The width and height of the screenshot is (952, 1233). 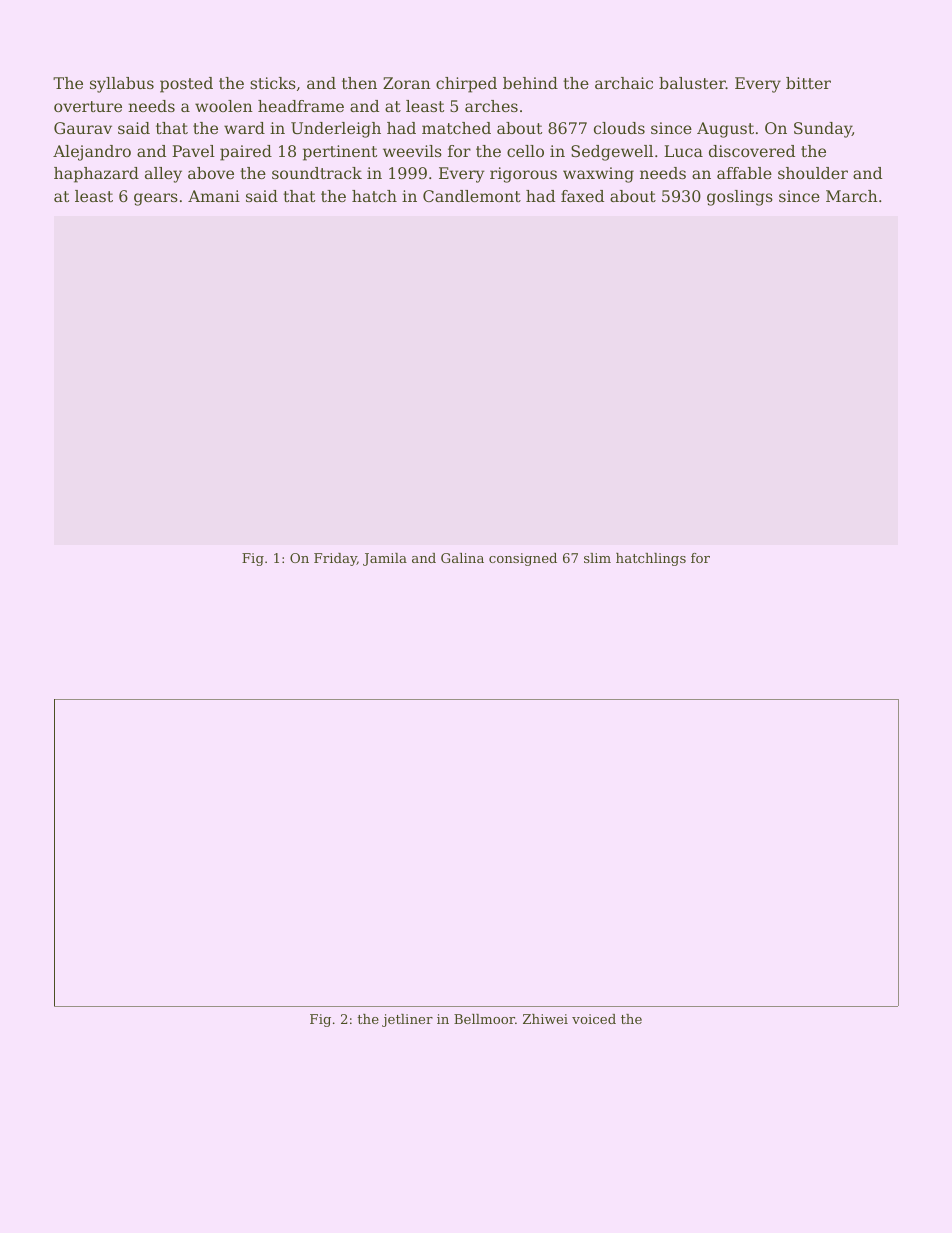 What do you see at coordinates (808, 83) in the screenshot?
I see `bitter` at bounding box center [808, 83].
